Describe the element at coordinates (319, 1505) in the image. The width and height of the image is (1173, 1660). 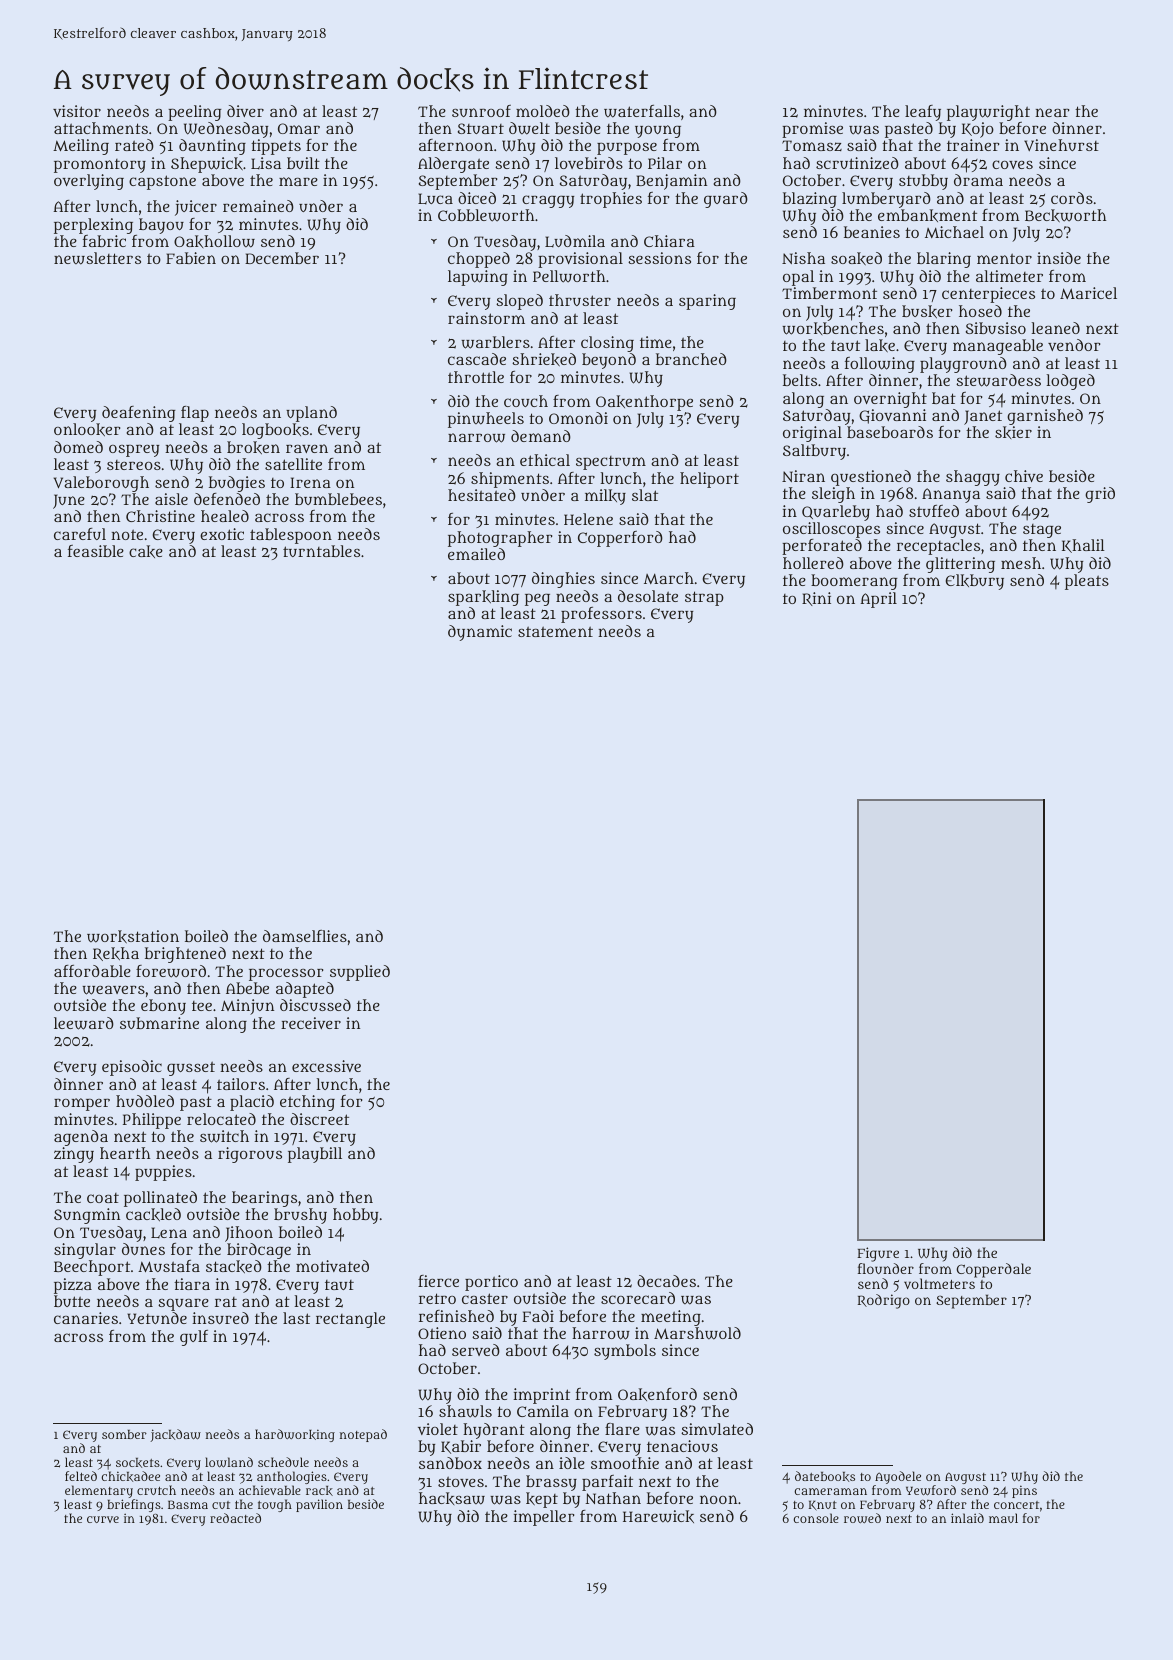
I see `pavilion` at that location.
